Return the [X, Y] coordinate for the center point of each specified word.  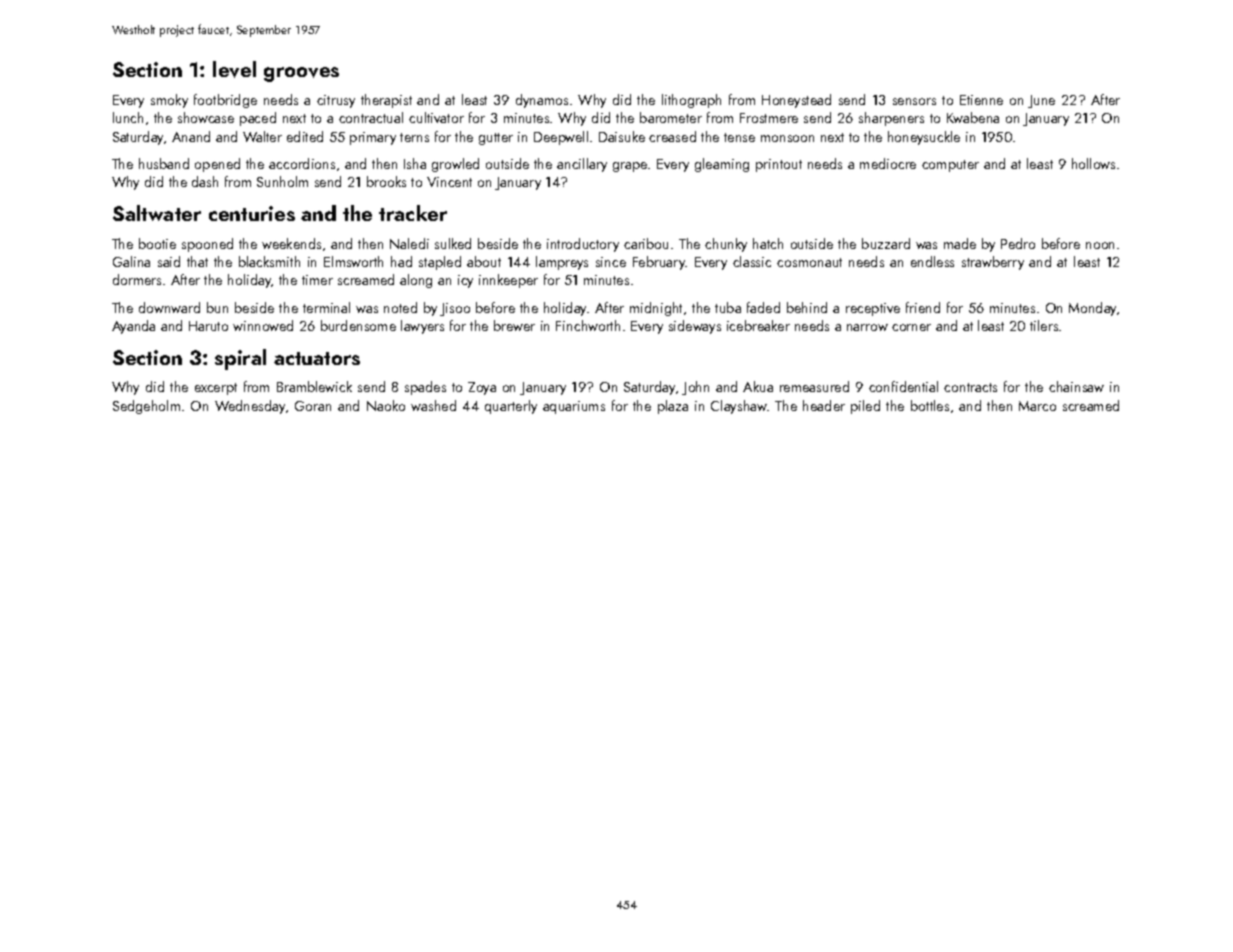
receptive [873, 309]
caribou [646, 243]
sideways [695, 327]
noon [1100, 245]
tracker [413, 213]
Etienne [981, 100]
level [234, 69]
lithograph [691, 101]
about [484, 261]
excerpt [216, 389]
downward [169, 307]
